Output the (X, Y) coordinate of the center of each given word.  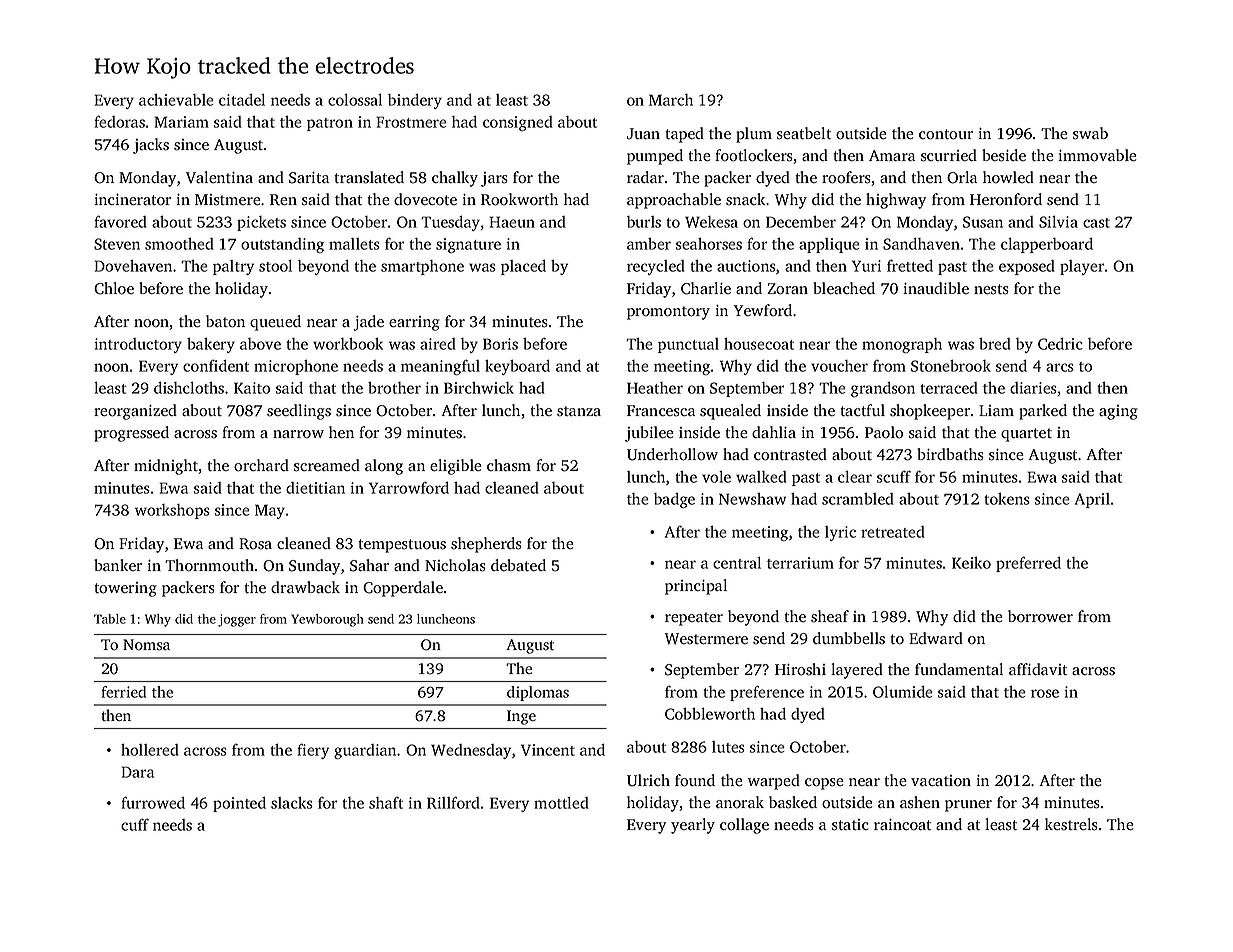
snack (745, 199)
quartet (1026, 435)
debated (518, 565)
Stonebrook (951, 366)
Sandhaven (921, 244)
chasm (509, 465)
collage (744, 826)
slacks (292, 803)
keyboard (517, 367)
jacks (151, 146)
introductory (138, 345)
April (1092, 500)
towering (125, 589)
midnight (166, 467)
